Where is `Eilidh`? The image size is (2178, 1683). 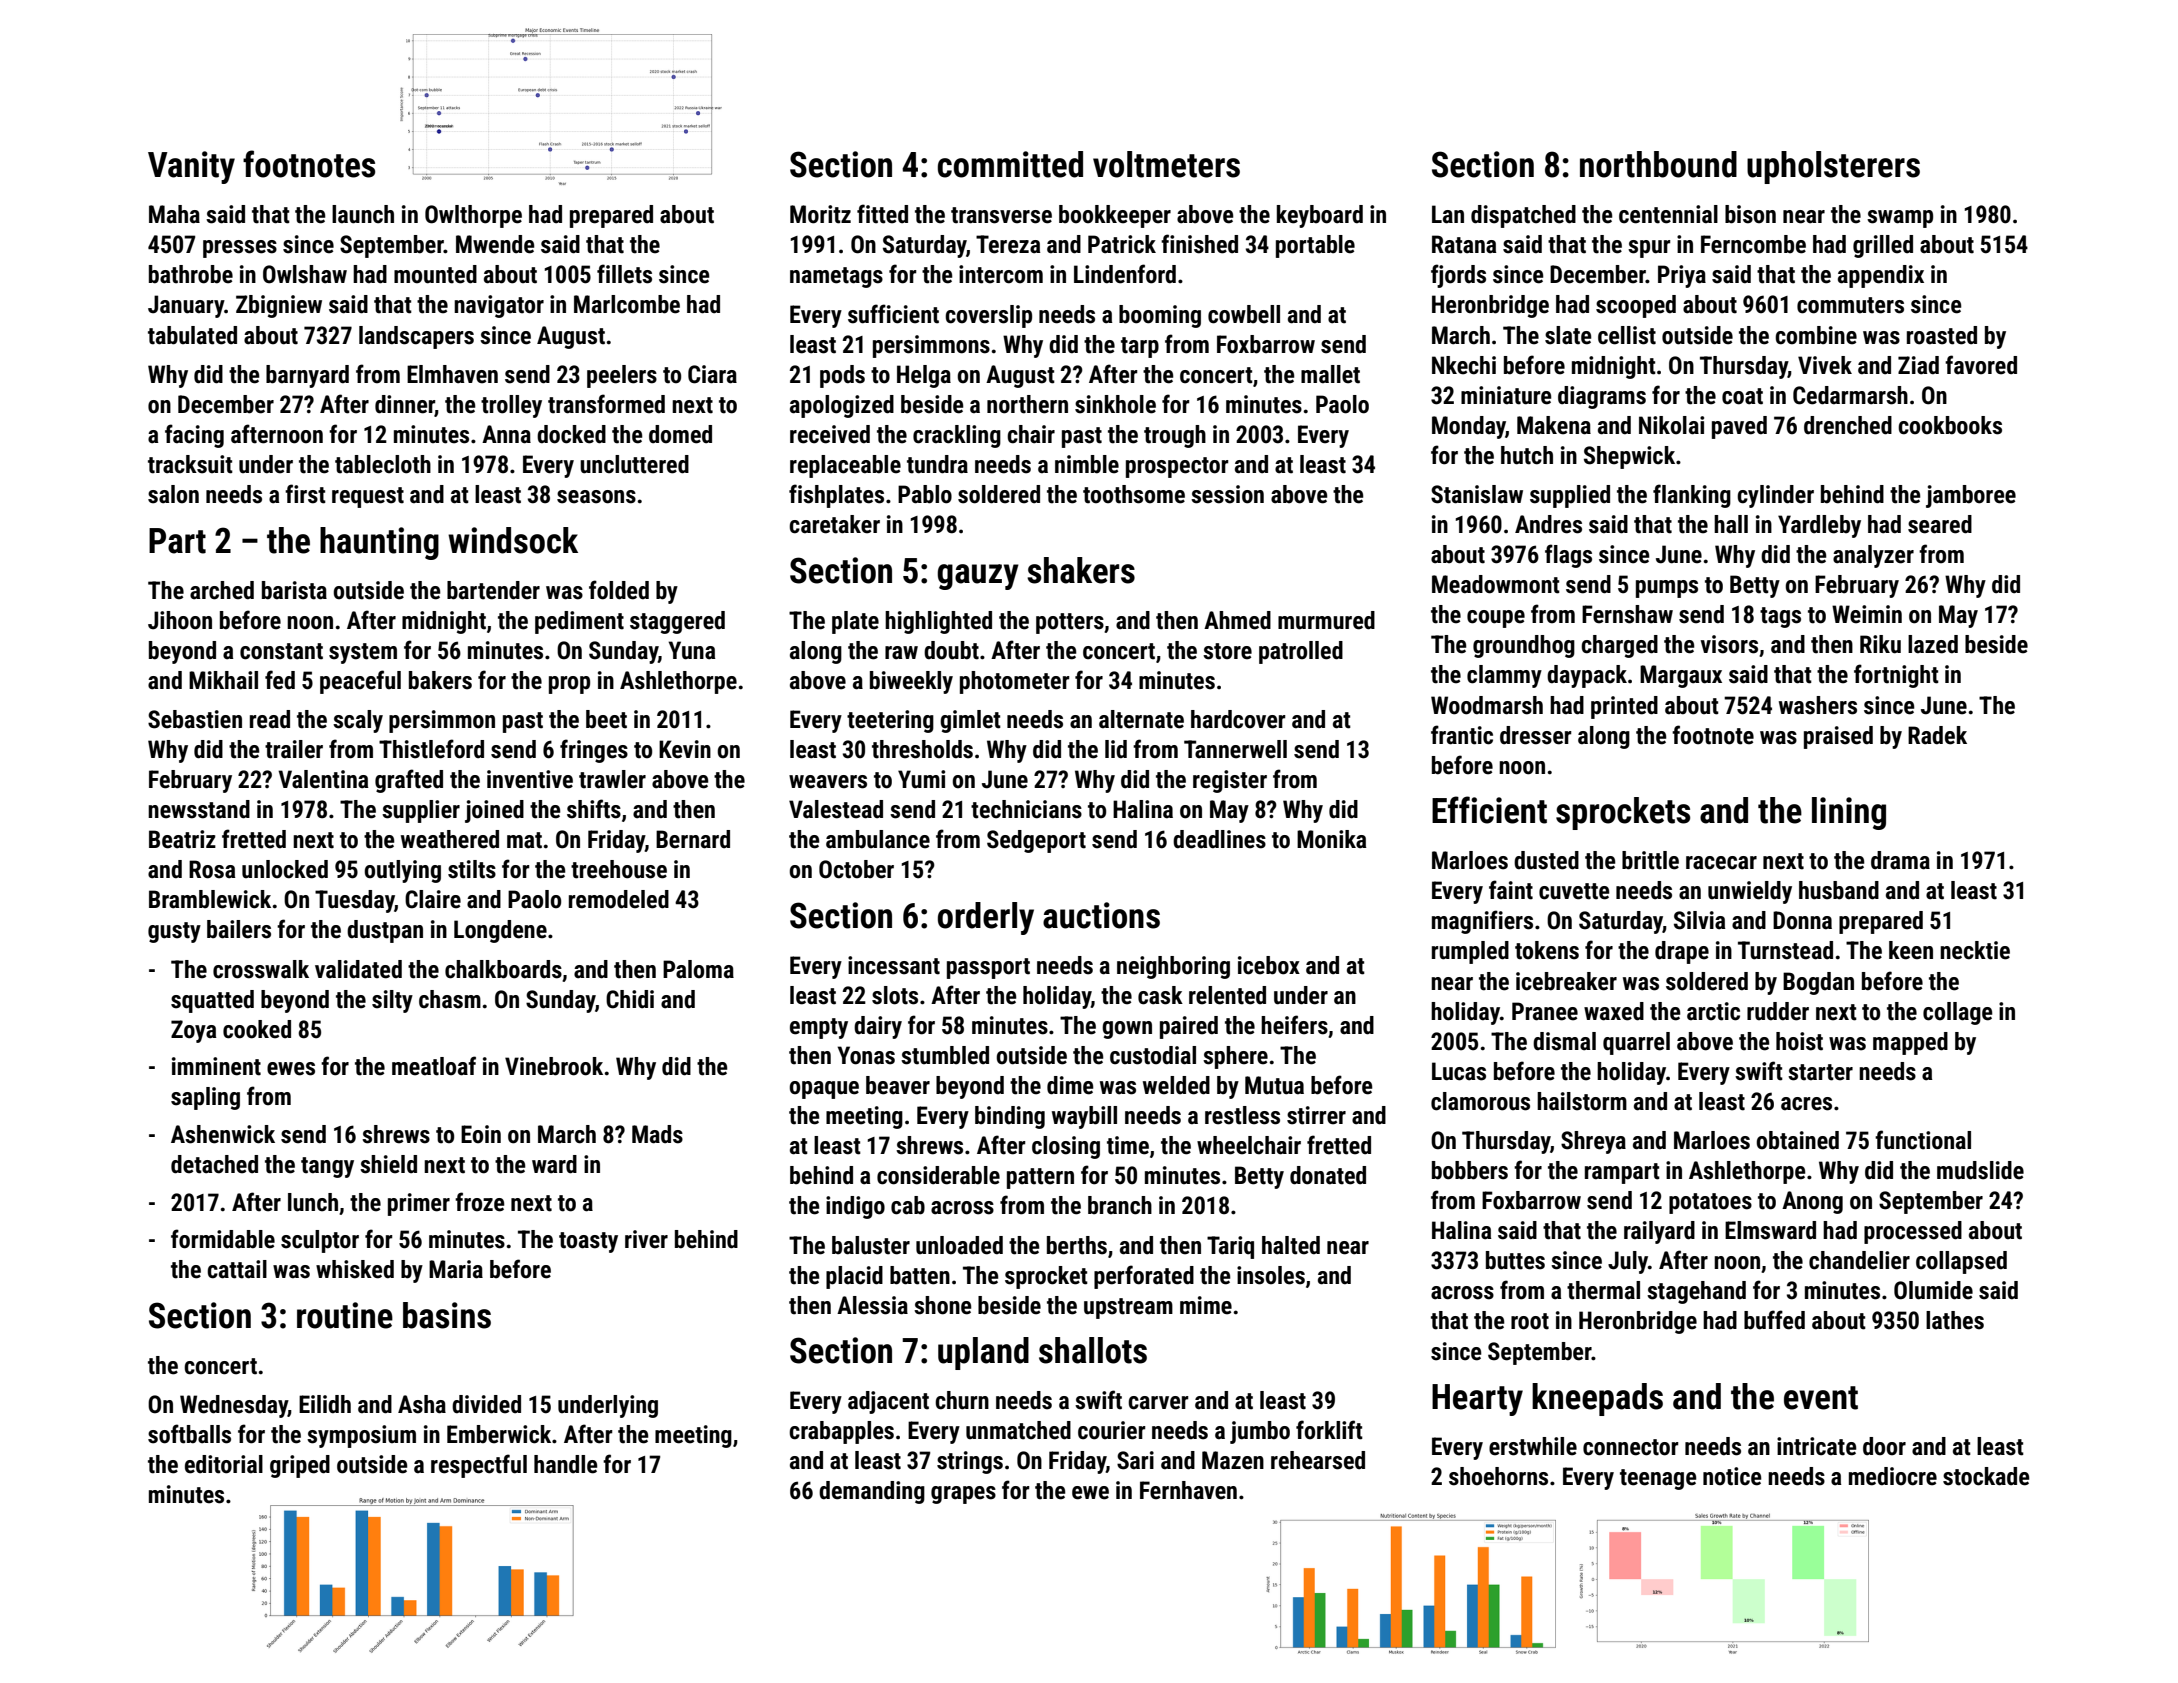
Eilidh is located at coordinates (325, 1404).
